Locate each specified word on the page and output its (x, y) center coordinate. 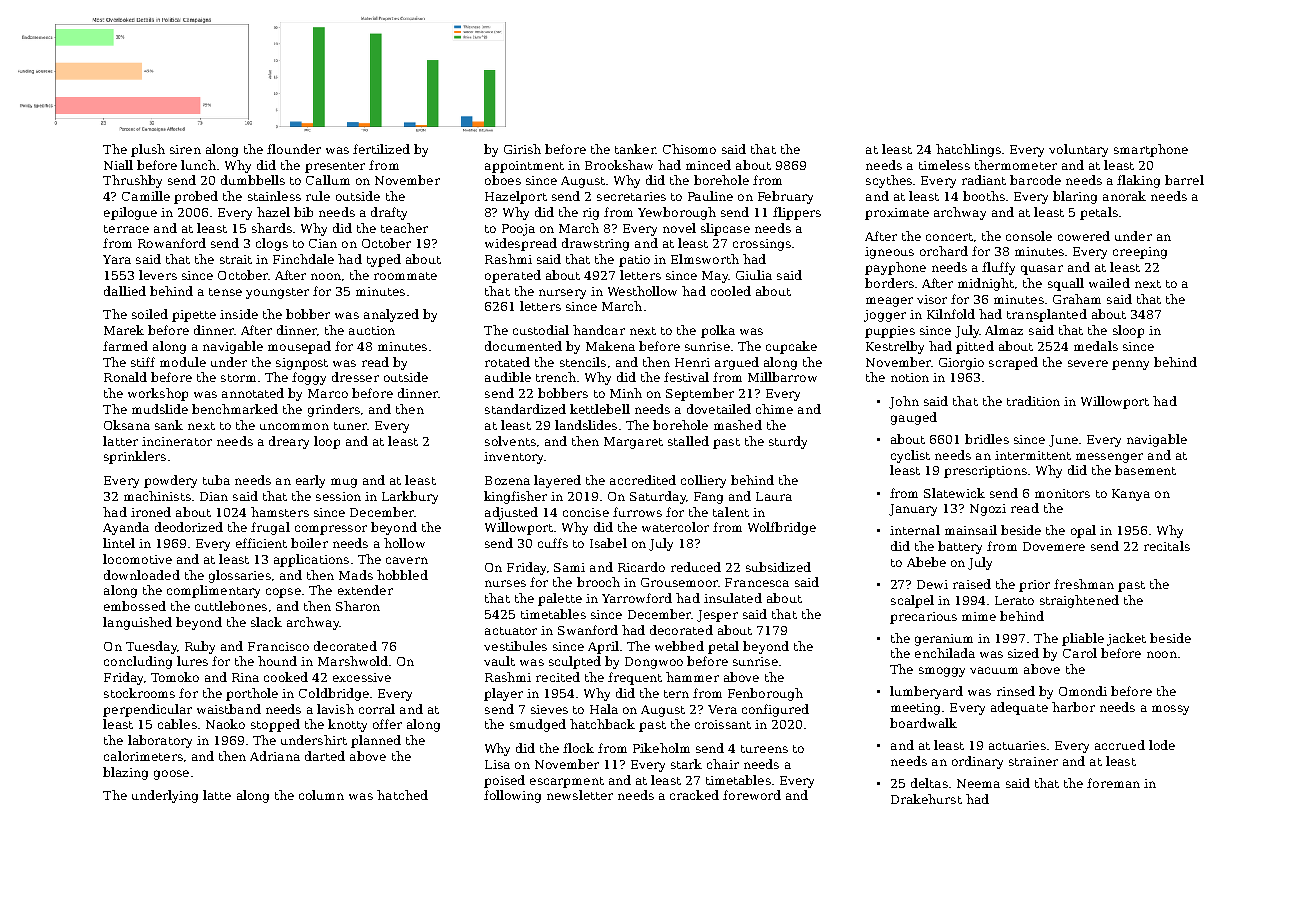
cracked (694, 795)
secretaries (631, 196)
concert (949, 237)
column (321, 795)
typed (384, 260)
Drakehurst (926, 799)
